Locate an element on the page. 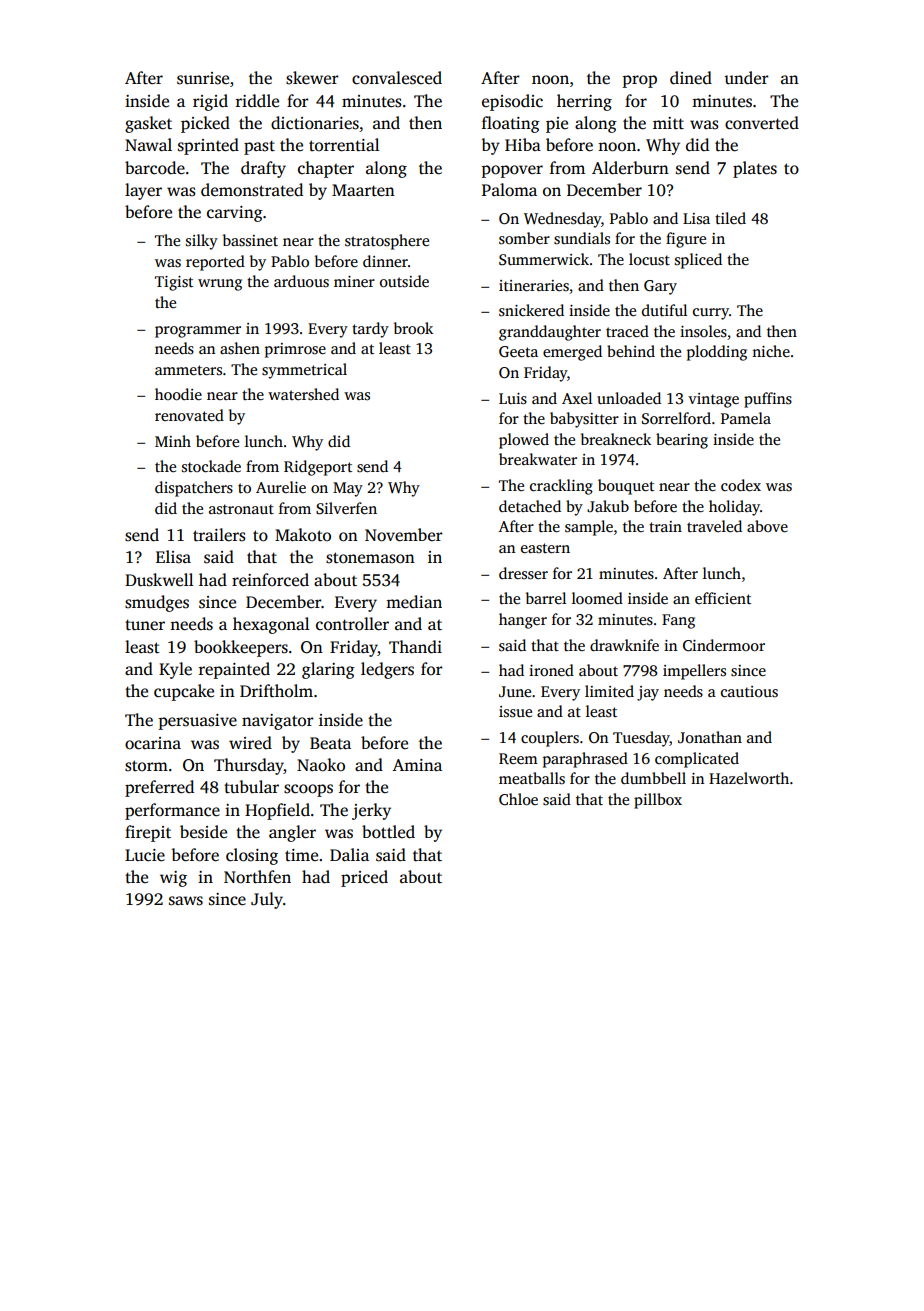  under is located at coordinates (746, 78).
